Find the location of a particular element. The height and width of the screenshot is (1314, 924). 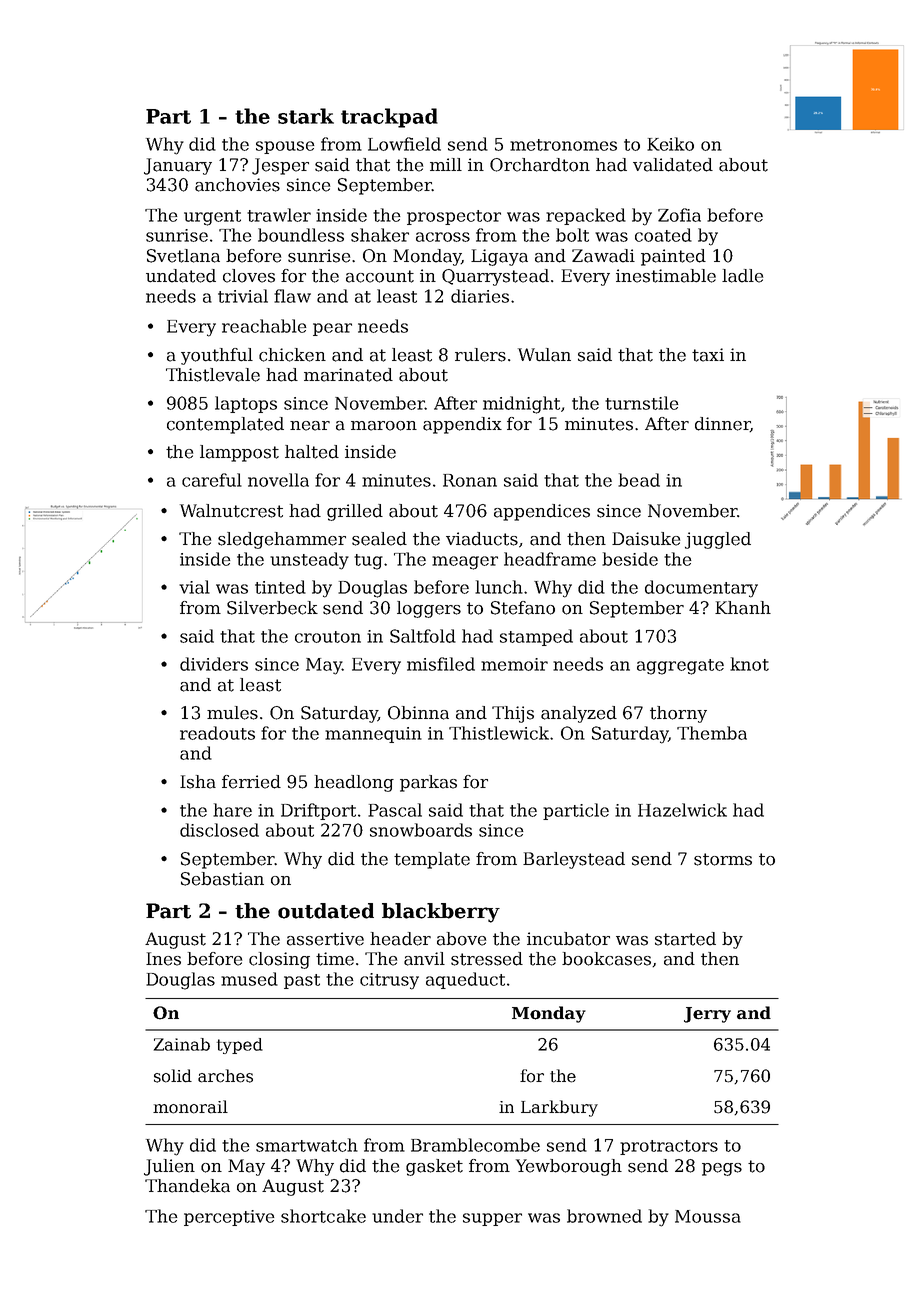

shaker is located at coordinates (380, 235).
